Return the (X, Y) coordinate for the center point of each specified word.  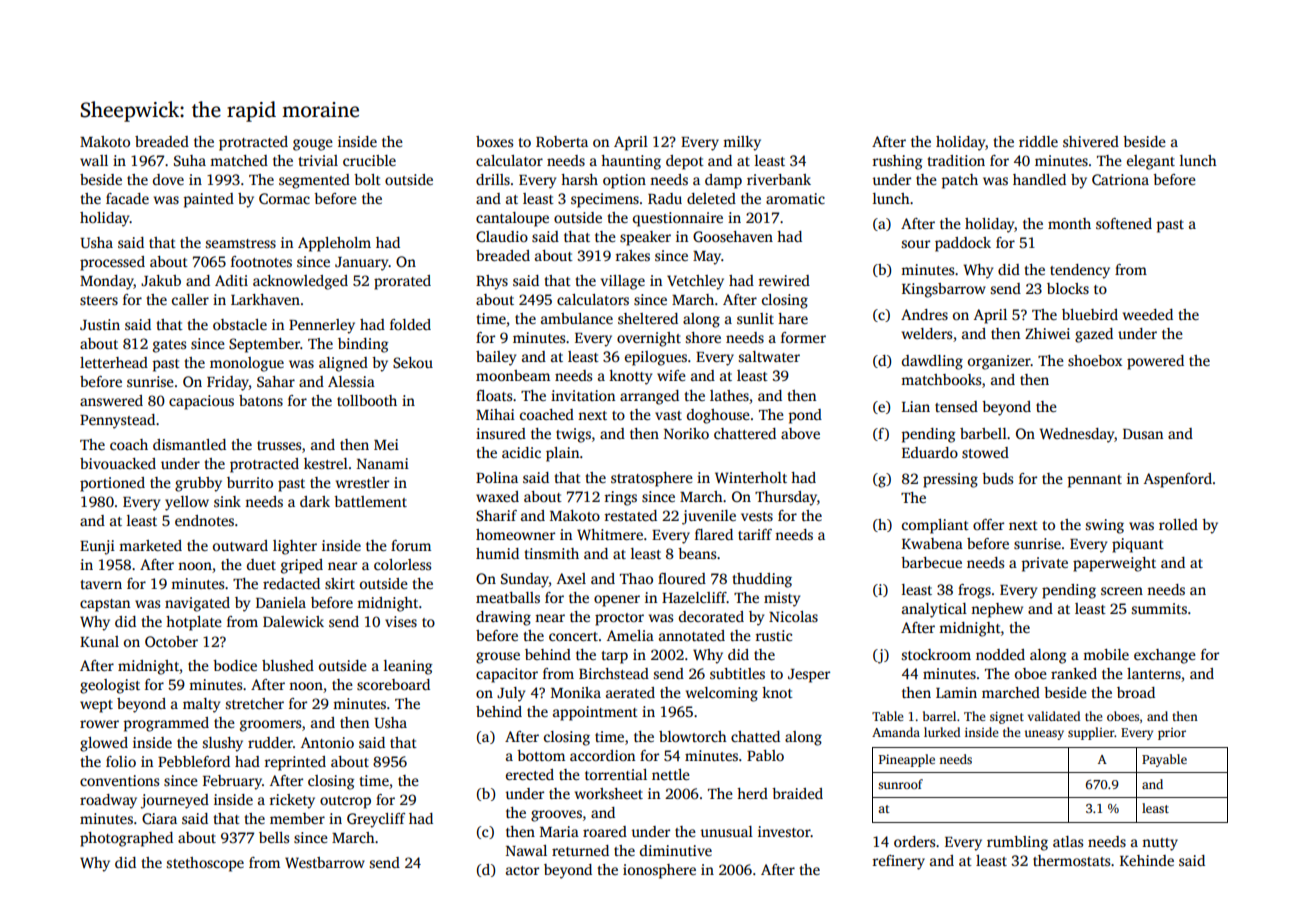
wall (94, 160)
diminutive (676, 850)
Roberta (562, 141)
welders (927, 333)
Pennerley (322, 326)
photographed (126, 839)
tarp (615, 657)
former (803, 337)
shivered (1091, 141)
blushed (288, 665)
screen (1122, 591)
